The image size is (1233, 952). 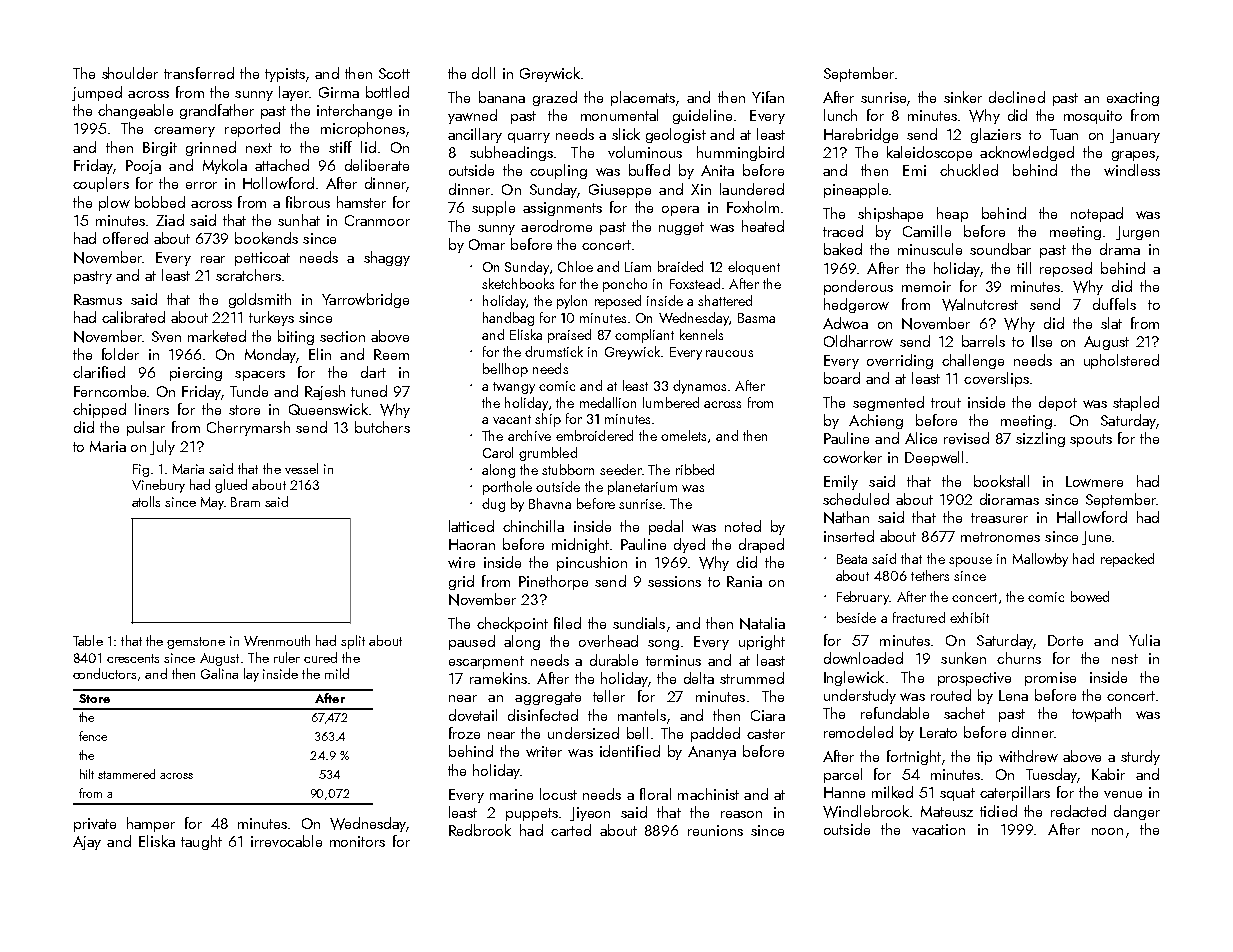 What do you see at coordinates (514, 388) in the image?
I see `twangy` at bounding box center [514, 388].
